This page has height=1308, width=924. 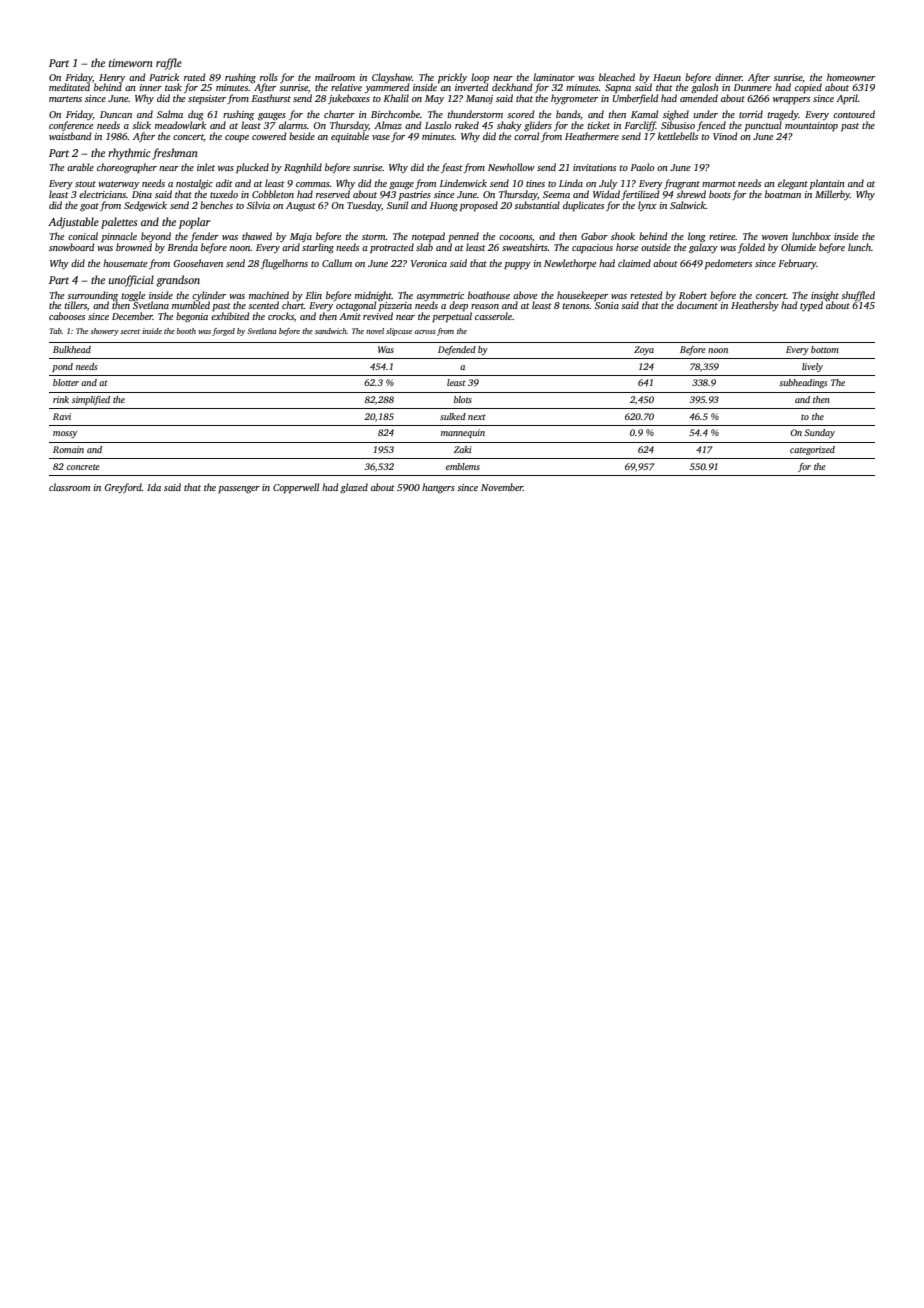 What do you see at coordinates (284, 264) in the page?
I see `flugelhorns` at bounding box center [284, 264].
